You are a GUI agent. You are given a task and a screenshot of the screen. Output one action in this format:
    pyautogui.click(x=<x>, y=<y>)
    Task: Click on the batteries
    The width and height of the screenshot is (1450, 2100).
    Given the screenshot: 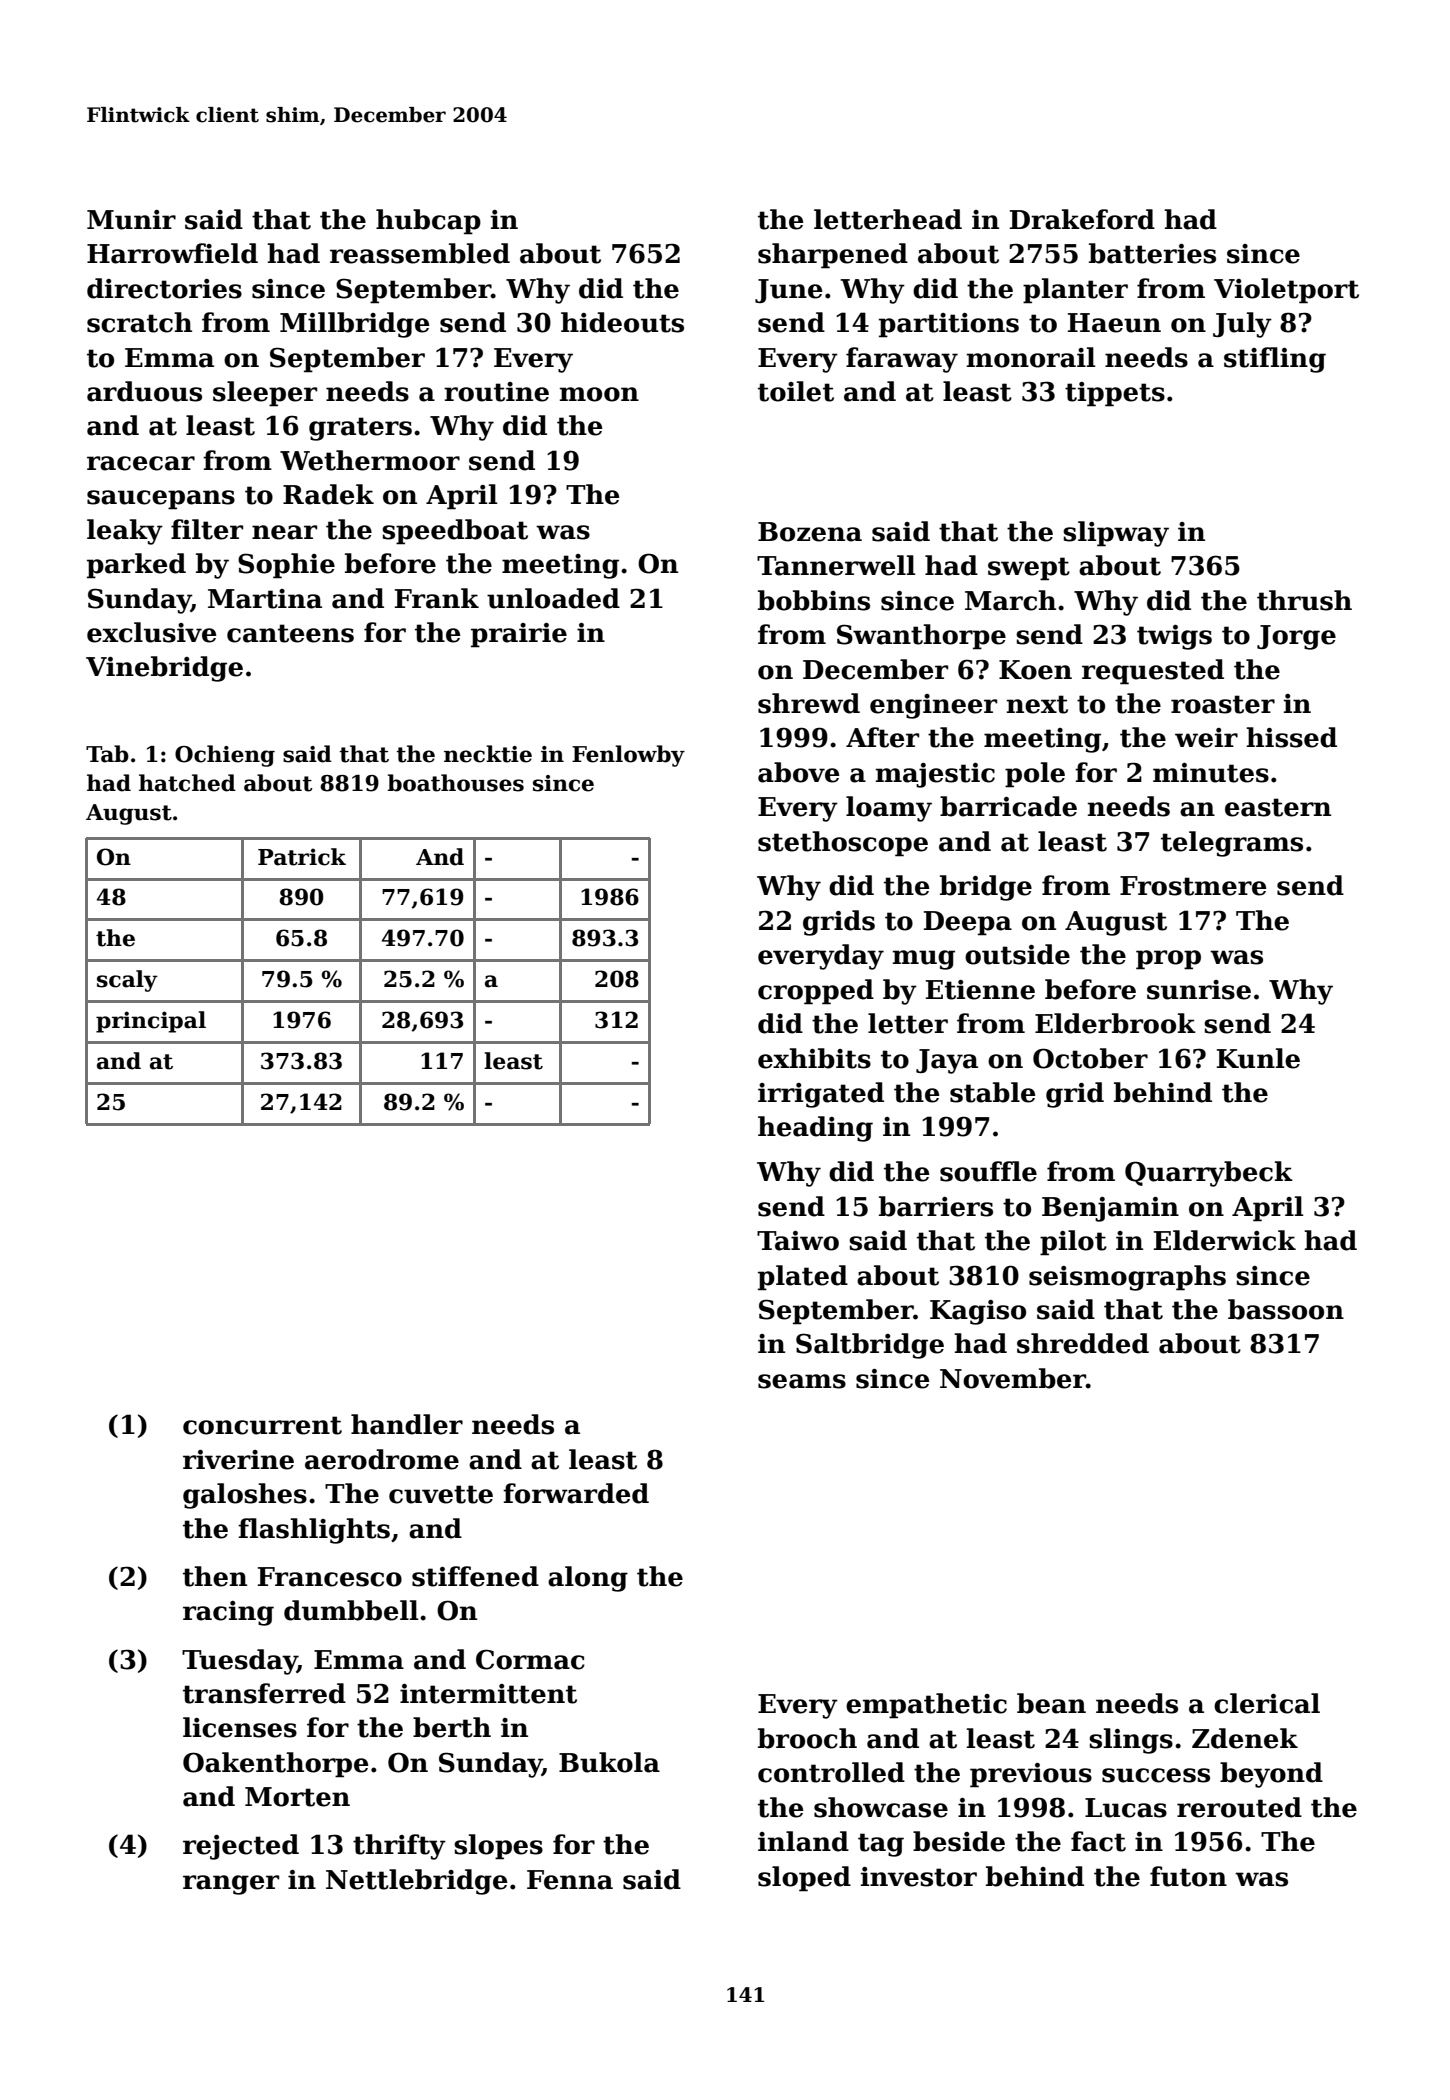 What is the action you would take?
    pyautogui.click(x=1152, y=253)
